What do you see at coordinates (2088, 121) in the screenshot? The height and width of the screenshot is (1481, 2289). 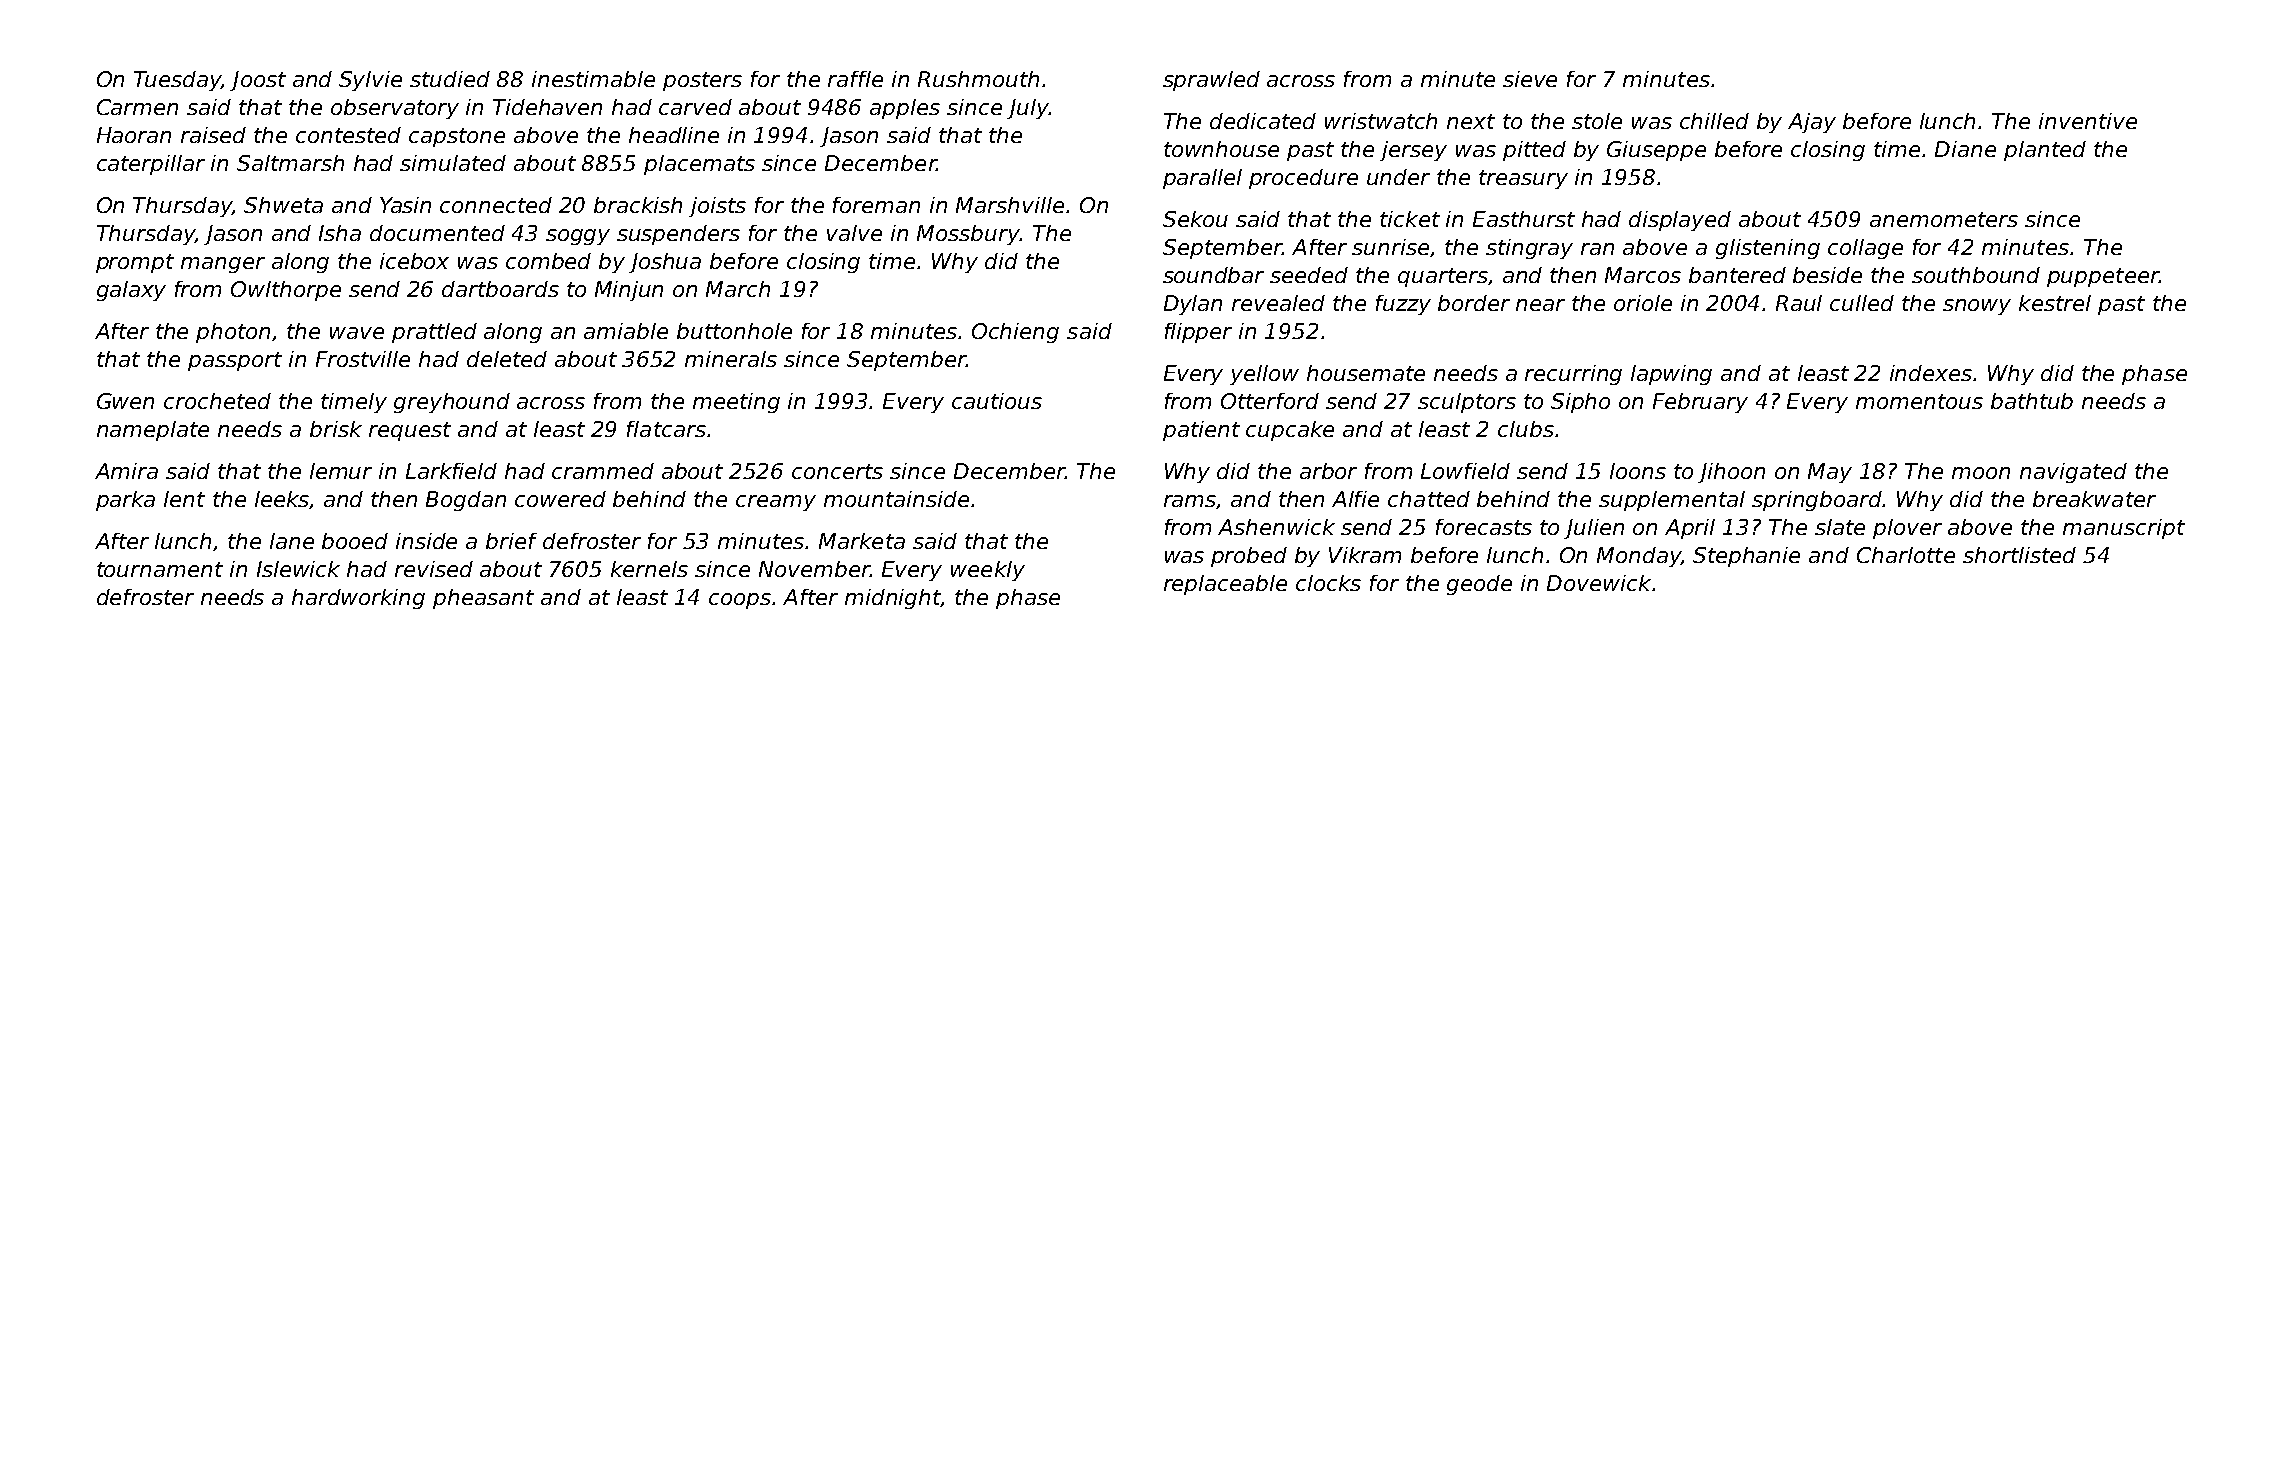 I see `inventive` at bounding box center [2088, 121].
